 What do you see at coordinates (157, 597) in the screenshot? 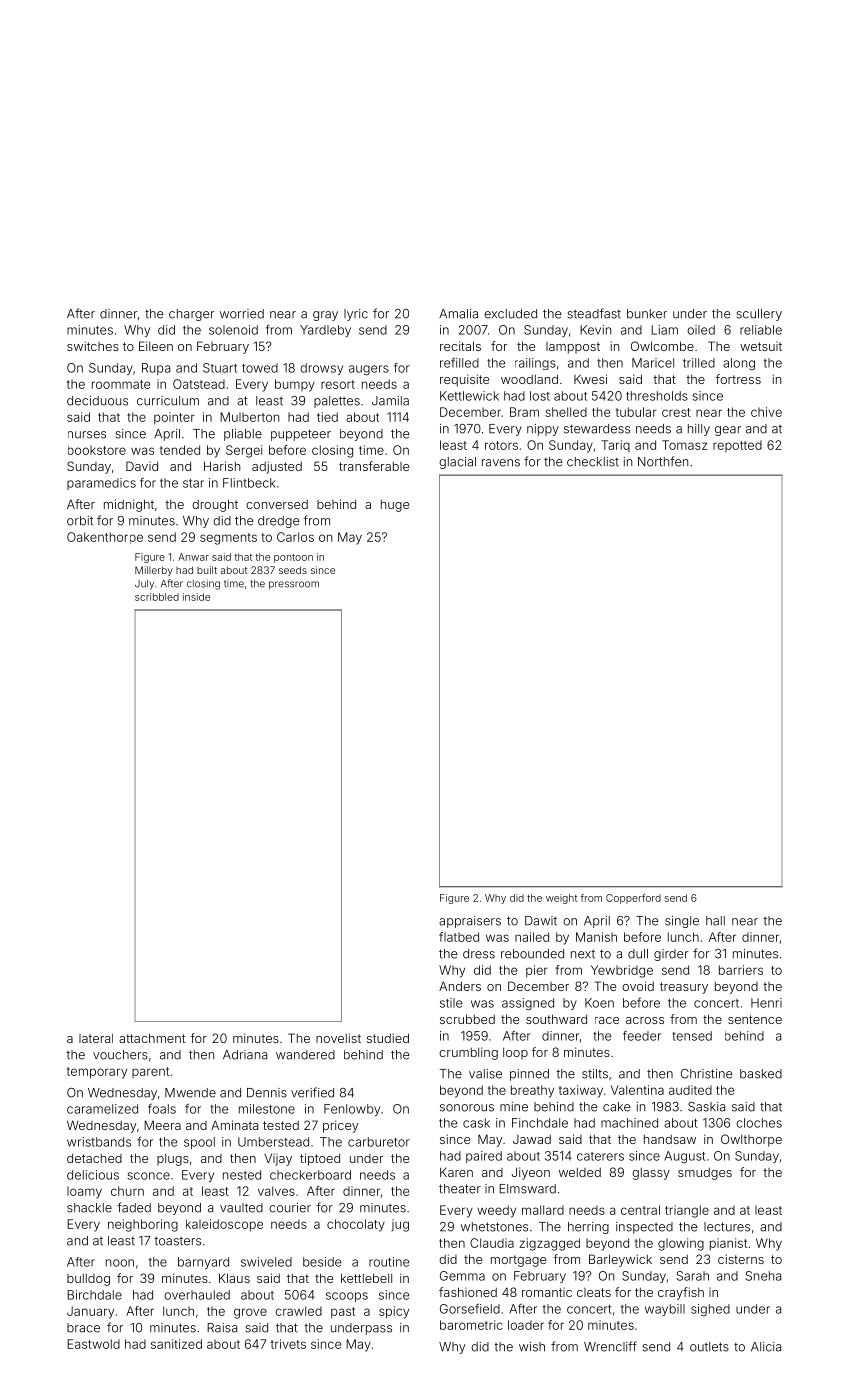
I see `scribbled` at bounding box center [157, 597].
